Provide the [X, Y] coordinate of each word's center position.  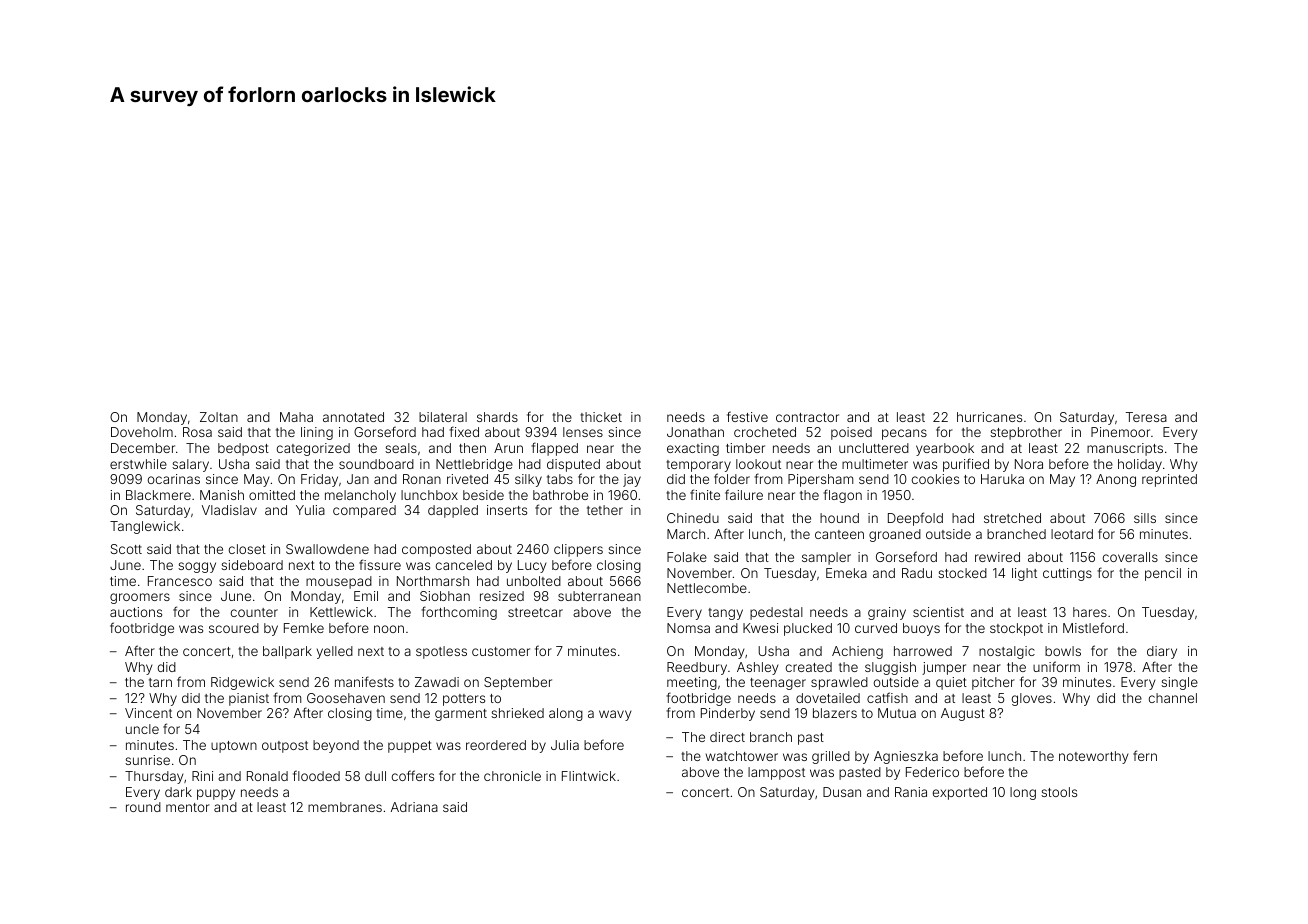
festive [747, 416]
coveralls [1130, 557]
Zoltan [219, 417]
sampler [826, 558]
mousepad [339, 582]
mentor [188, 807]
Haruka [1002, 479]
